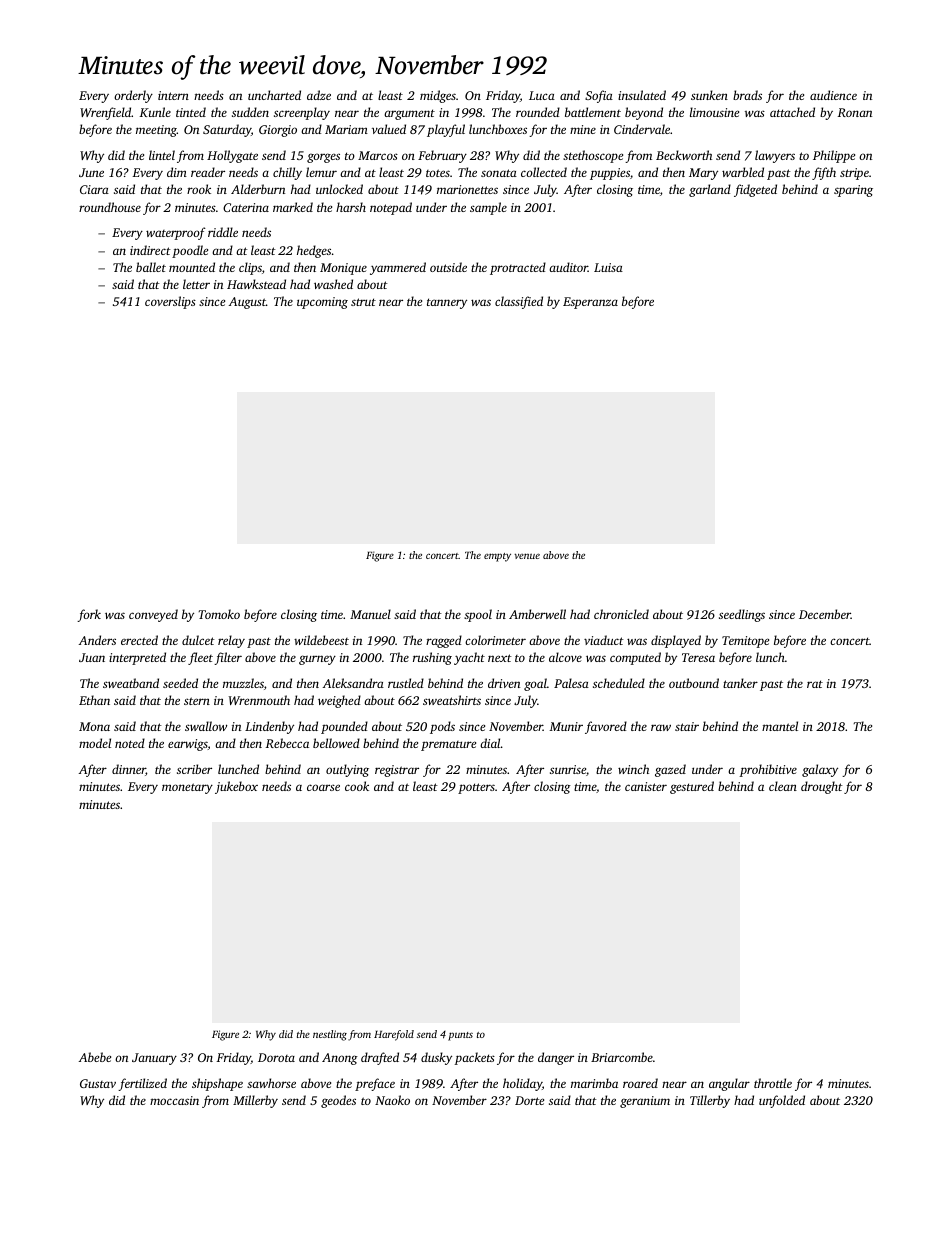 This screenshot has height=1233, width=952. What do you see at coordinates (833, 95) in the screenshot?
I see `audience` at bounding box center [833, 95].
